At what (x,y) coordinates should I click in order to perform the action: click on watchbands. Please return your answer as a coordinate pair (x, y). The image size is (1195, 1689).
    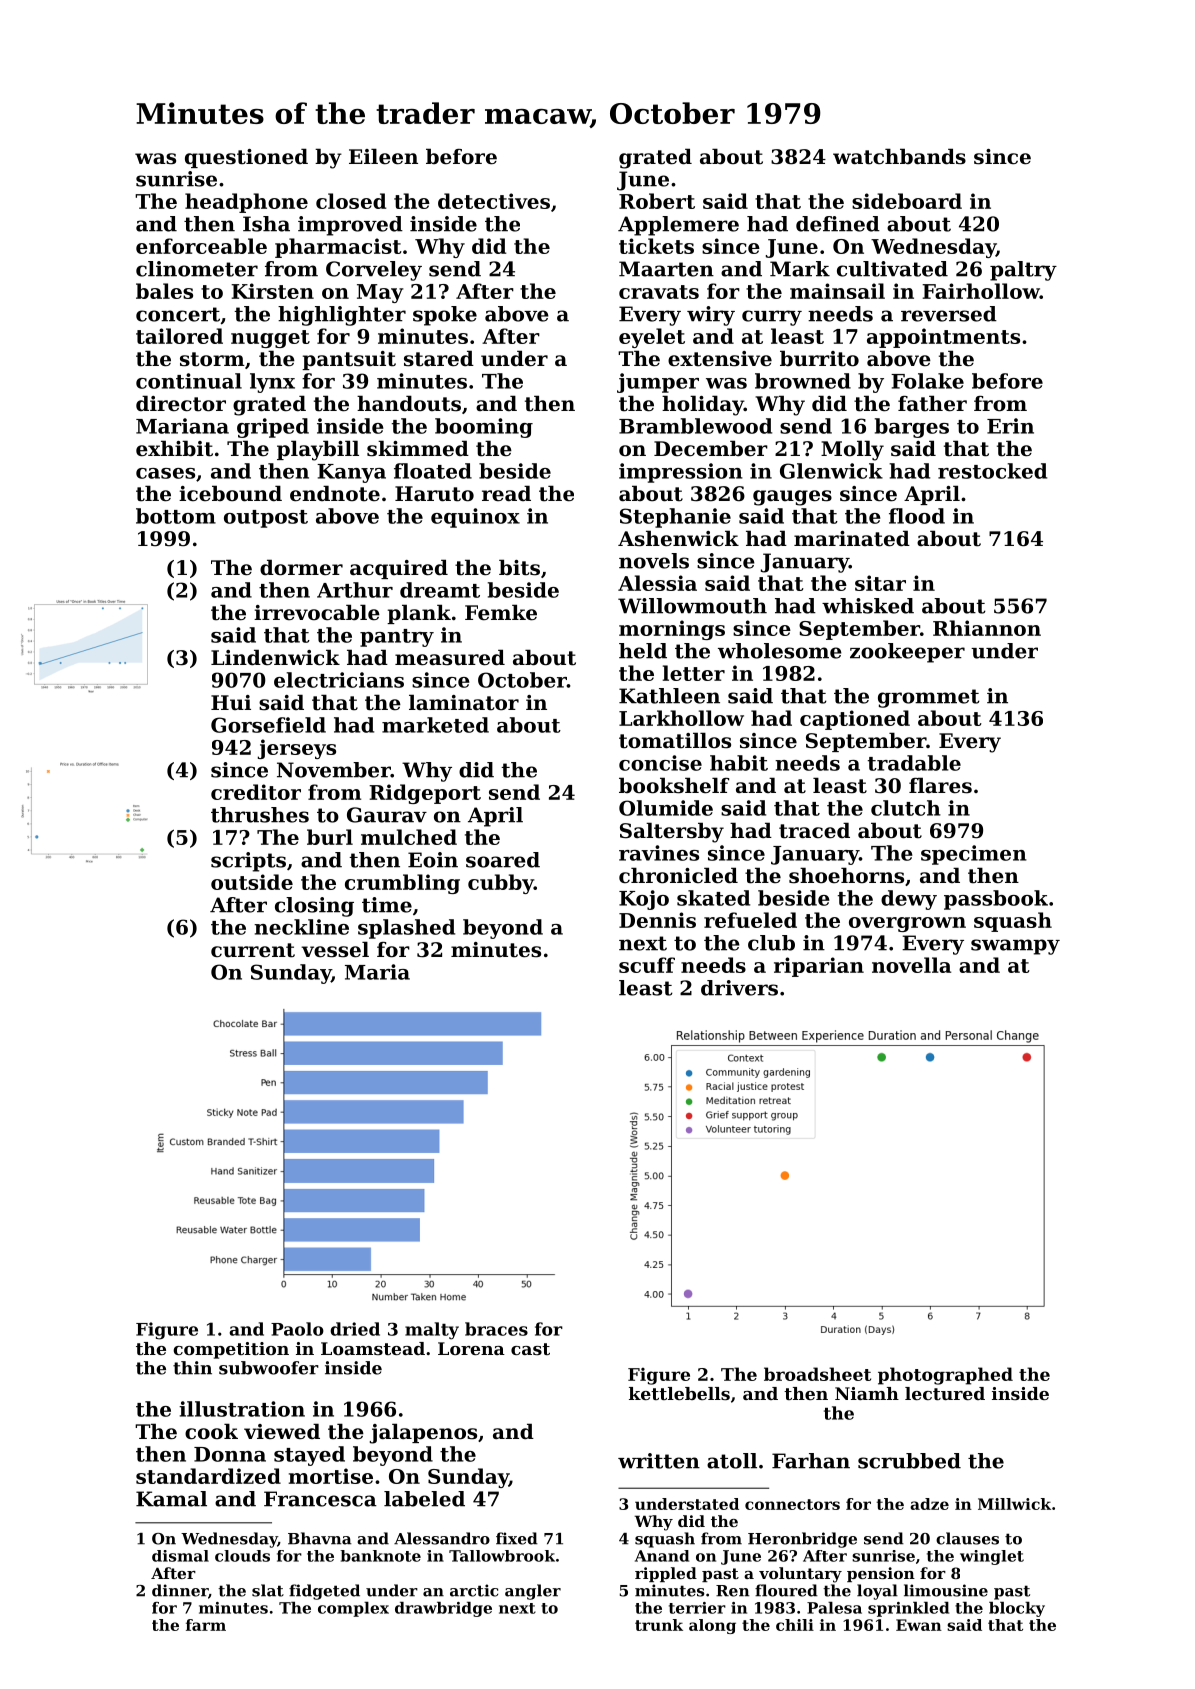
    Looking at the image, I should click on (899, 156).
